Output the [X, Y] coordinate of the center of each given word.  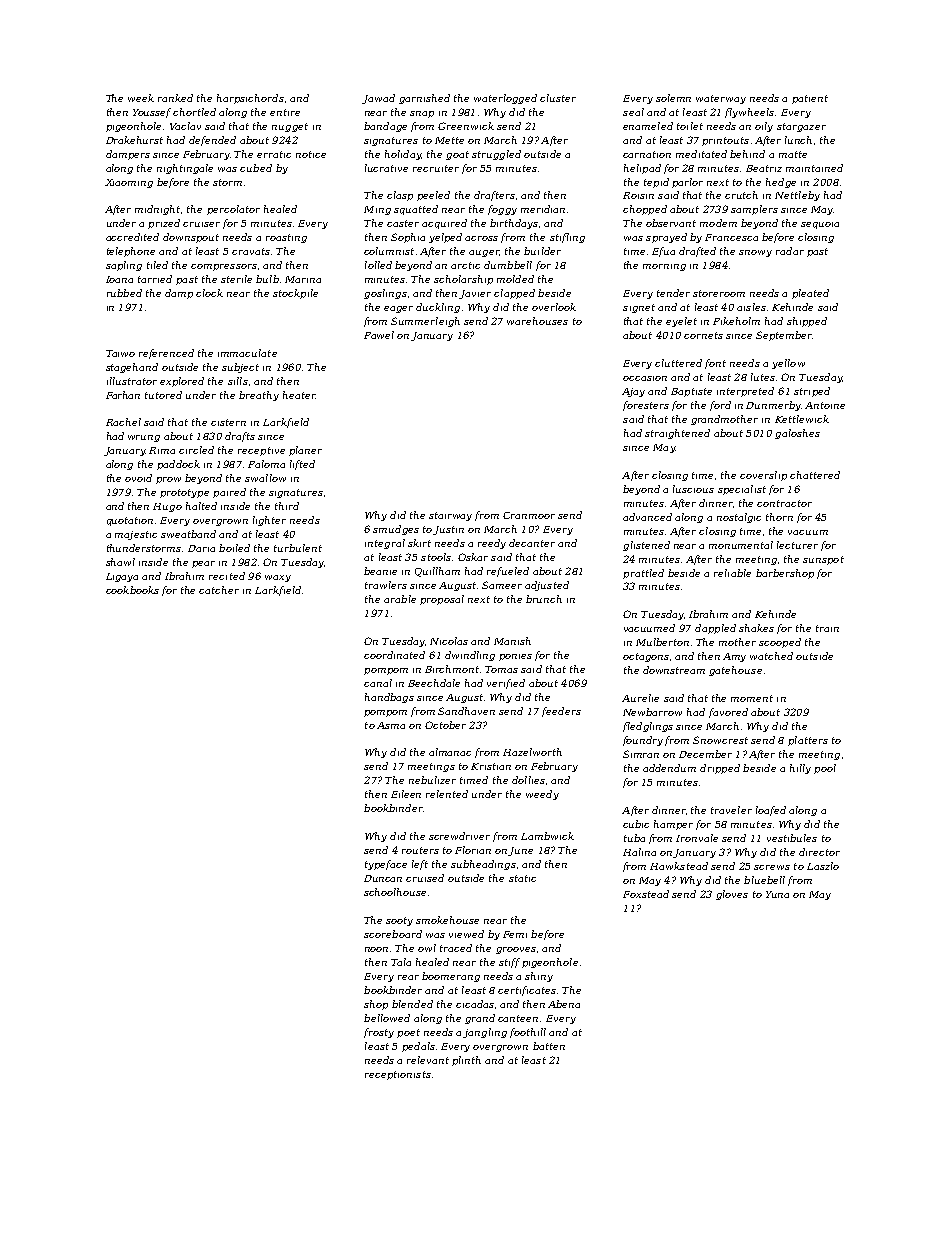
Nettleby [797, 196]
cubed [256, 168]
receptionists [398, 1075]
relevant [428, 1060]
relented [447, 794]
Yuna [777, 894]
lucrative [386, 168]
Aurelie [640, 698]
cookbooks [132, 590]
